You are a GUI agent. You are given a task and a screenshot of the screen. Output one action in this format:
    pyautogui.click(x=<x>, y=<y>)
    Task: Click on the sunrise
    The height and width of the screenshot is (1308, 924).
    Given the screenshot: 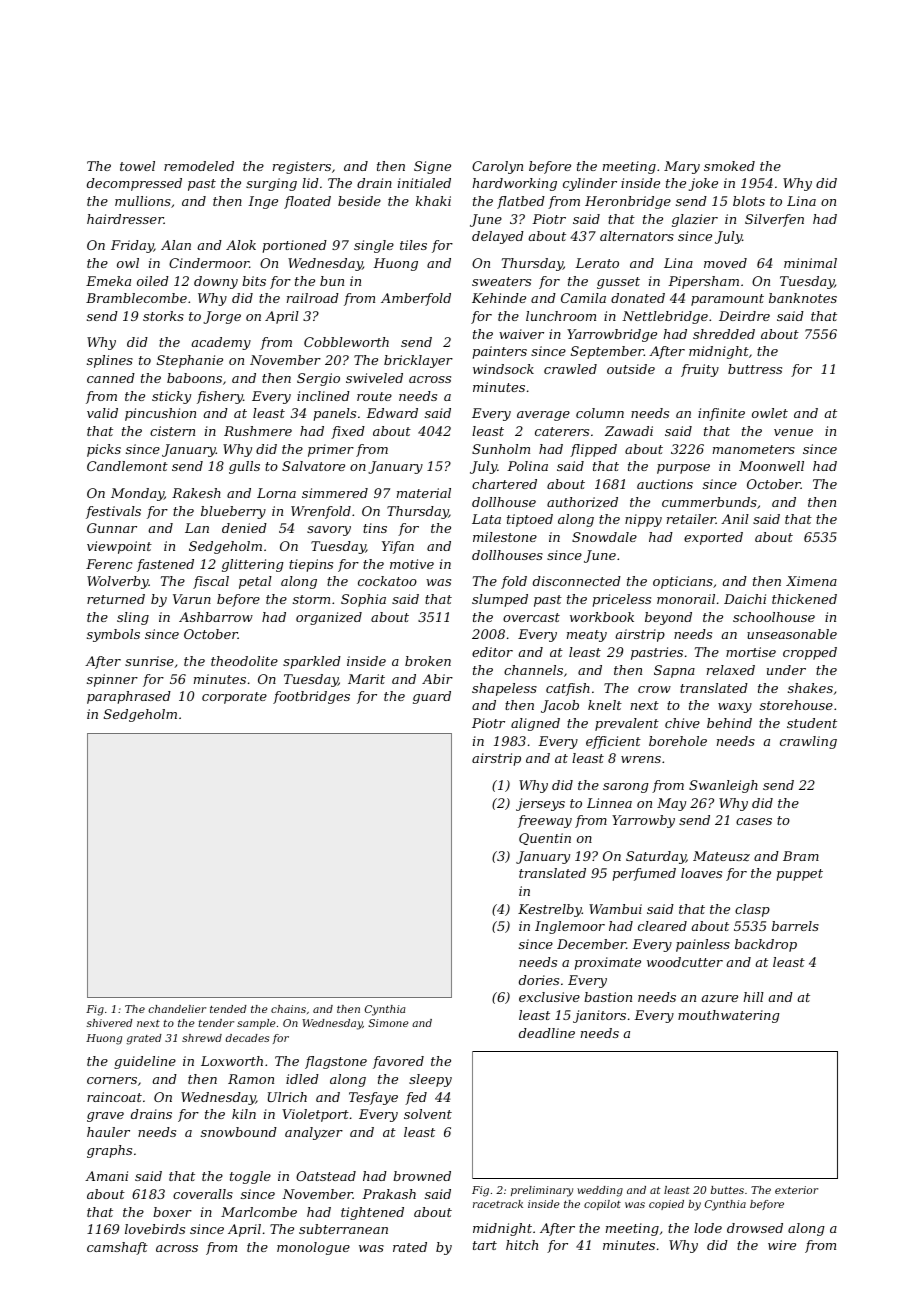 What is the action you would take?
    pyautogui.click(x=149, y=661)
